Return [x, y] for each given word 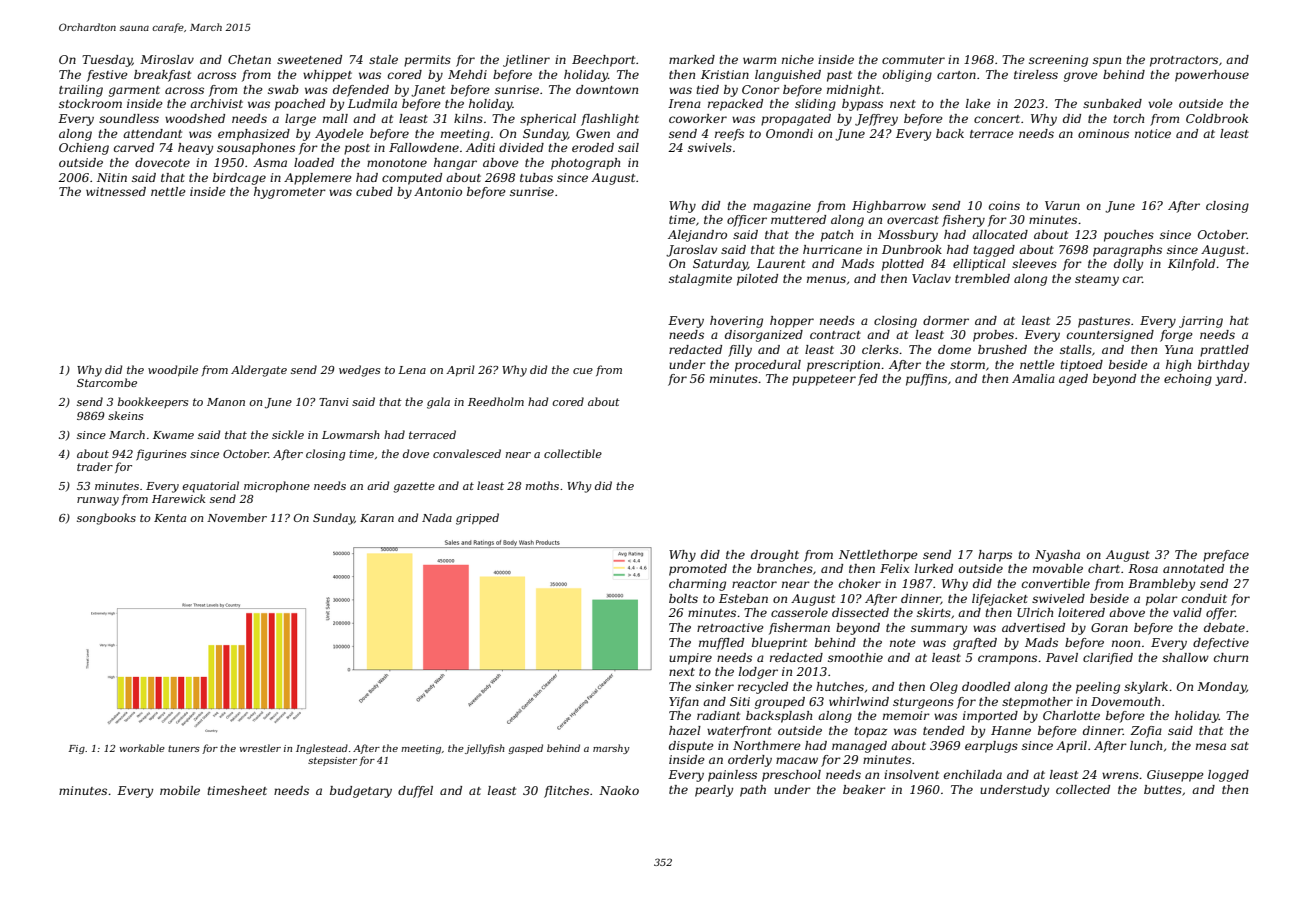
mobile [180, 790]
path [753, 791]
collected [1083, 789]
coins [1004, 205]
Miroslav [167, 59]
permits [427, 61]
